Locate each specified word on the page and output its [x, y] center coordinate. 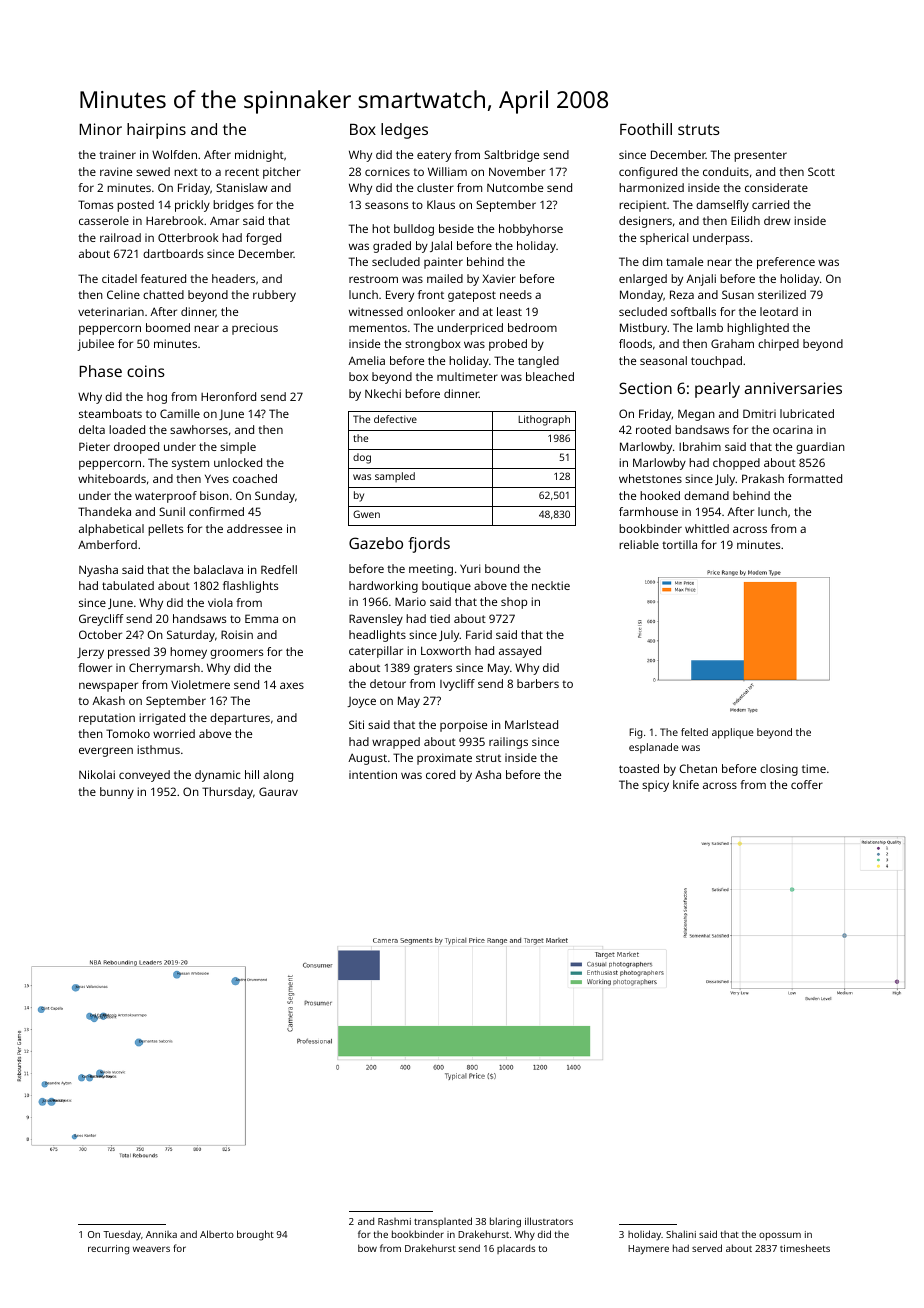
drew [777, 220]
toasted [639, 768]
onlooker [431, 311]
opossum [780, 1236]
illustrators [549, 1221]
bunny [117, 793]
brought [255, 1235]
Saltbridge [511, 156]
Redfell [279, 569]
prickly [192, 206]
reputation [107, 719]
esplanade [654, 748]
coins [146, 371]
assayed [520, 652]
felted [694, 732]
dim [652, 261]
